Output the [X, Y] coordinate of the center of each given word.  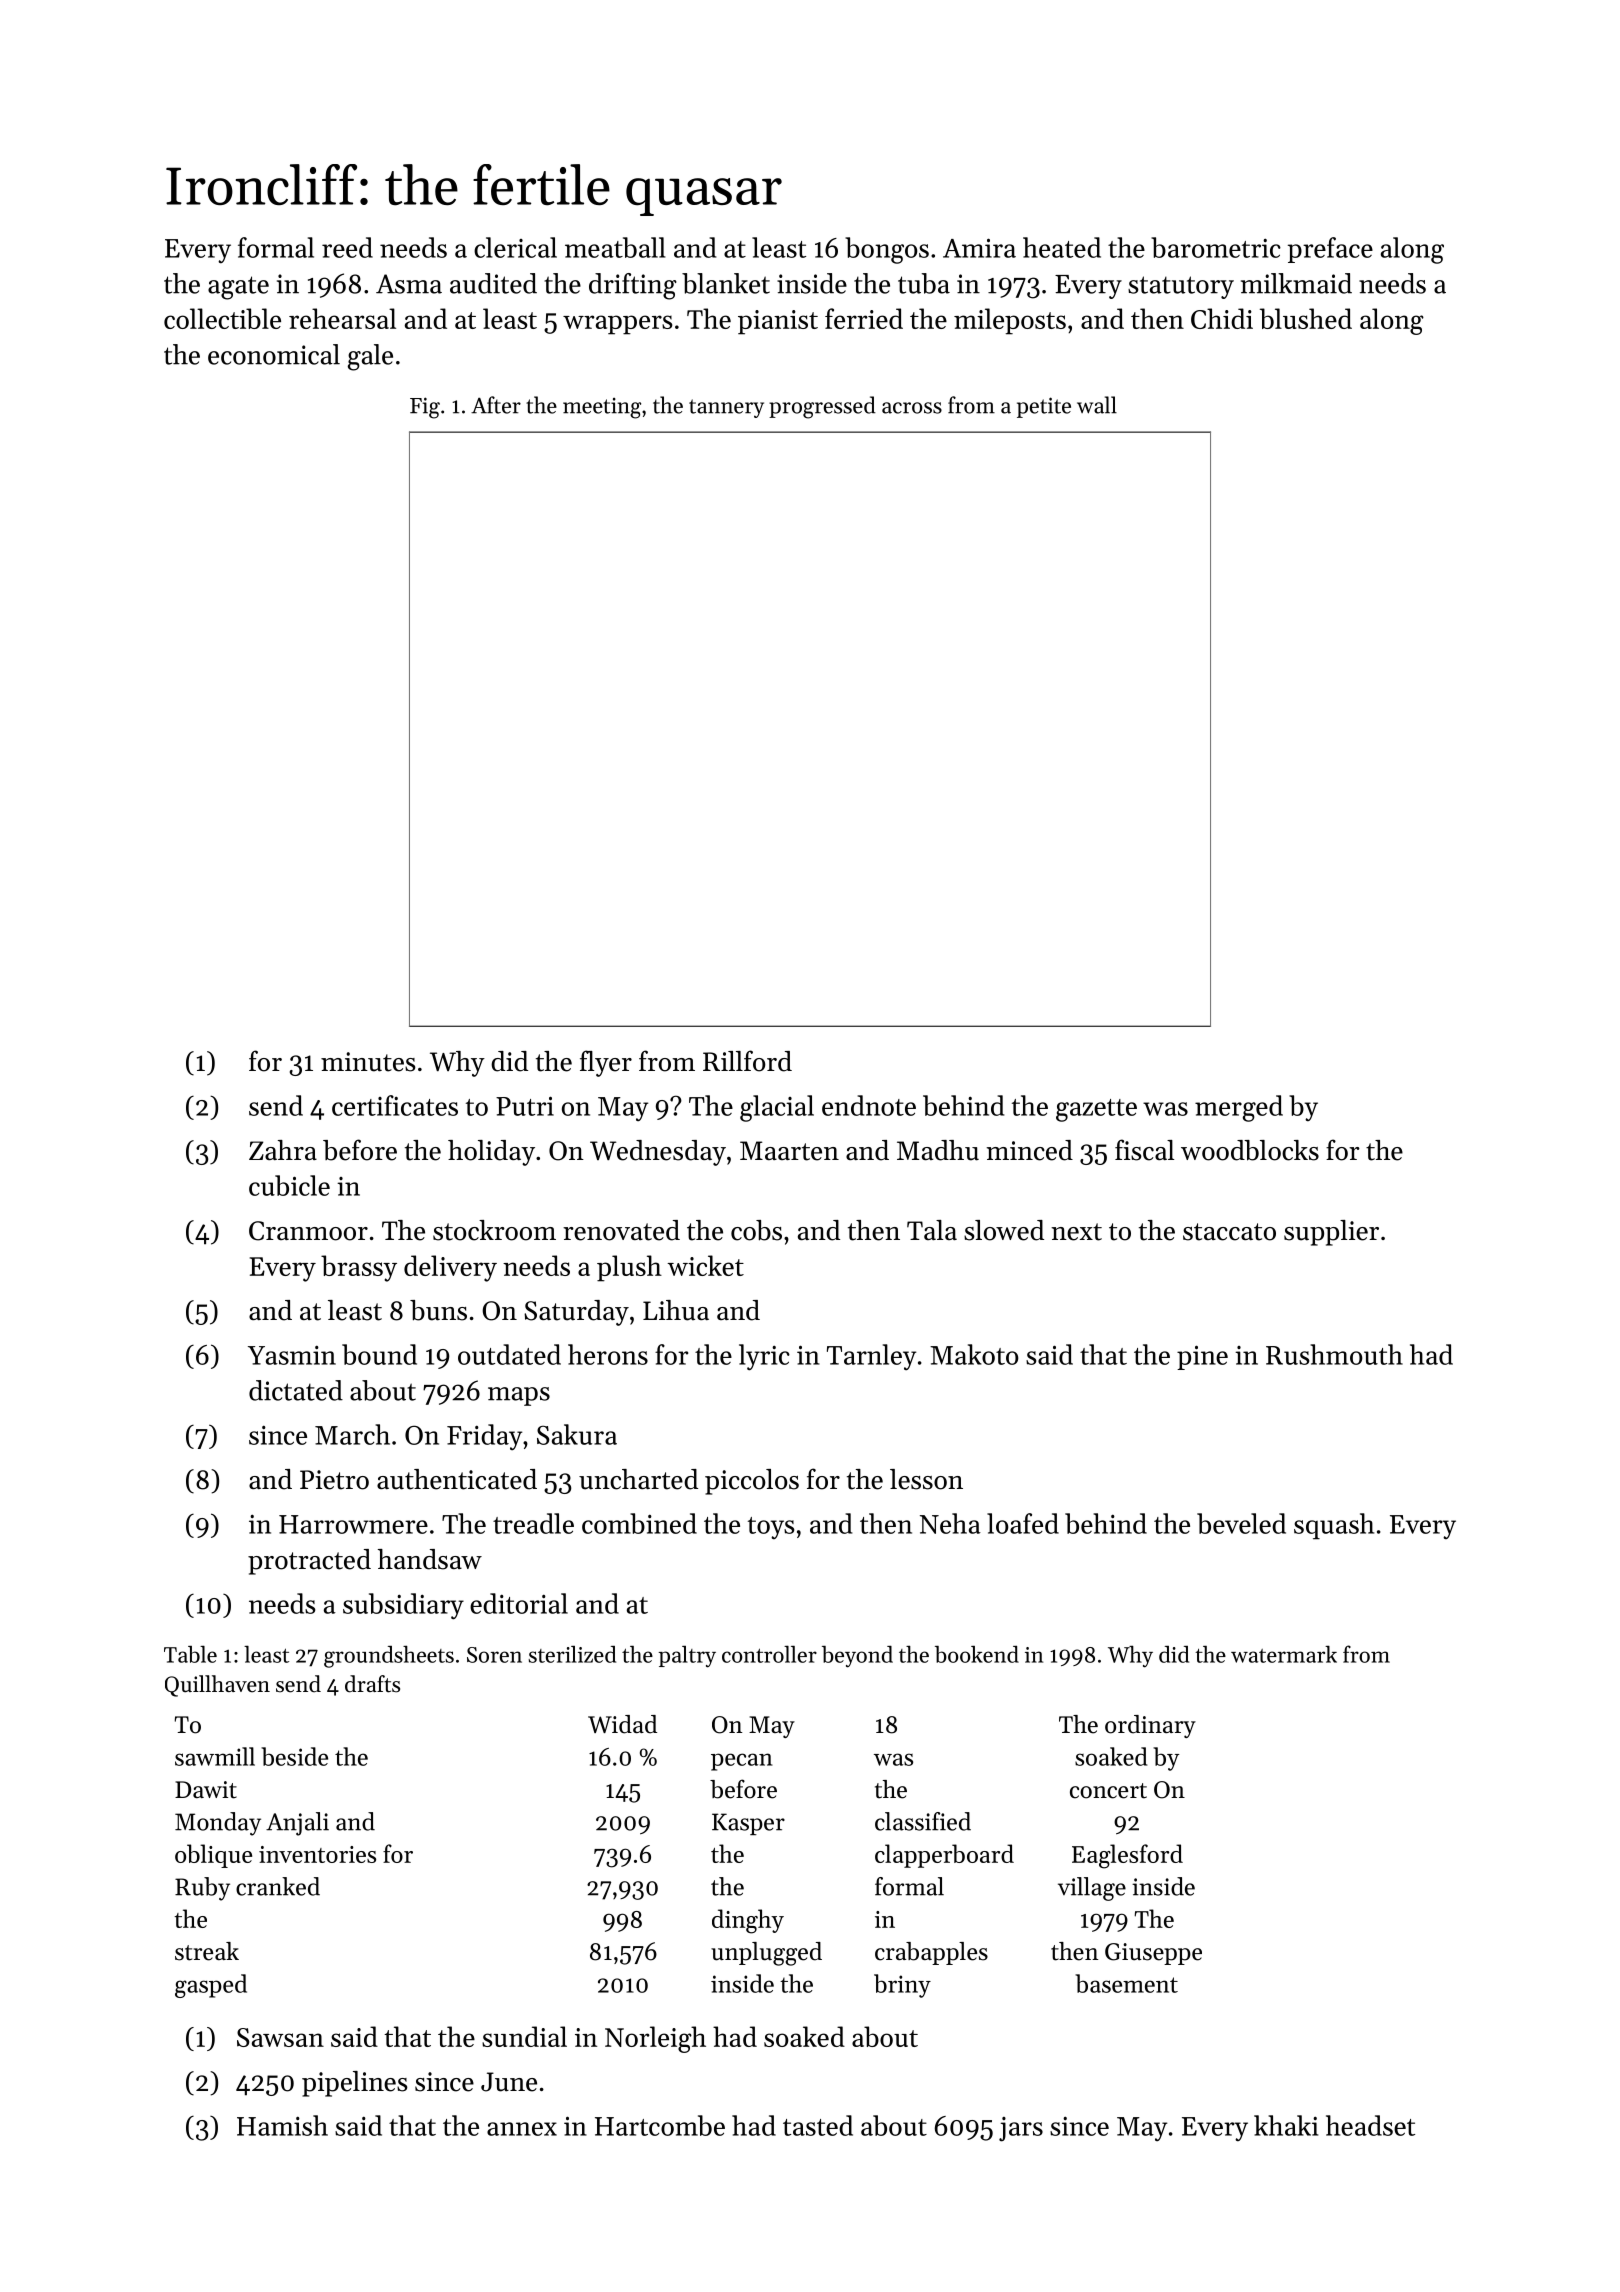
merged [1239, 1108]
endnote [869, 1105]
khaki [1286, 2125]
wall [1097, 405]
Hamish [282, 2125]
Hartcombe [660, 2125]
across [912, 408]
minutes [368, 1062]
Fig [425, 408]
